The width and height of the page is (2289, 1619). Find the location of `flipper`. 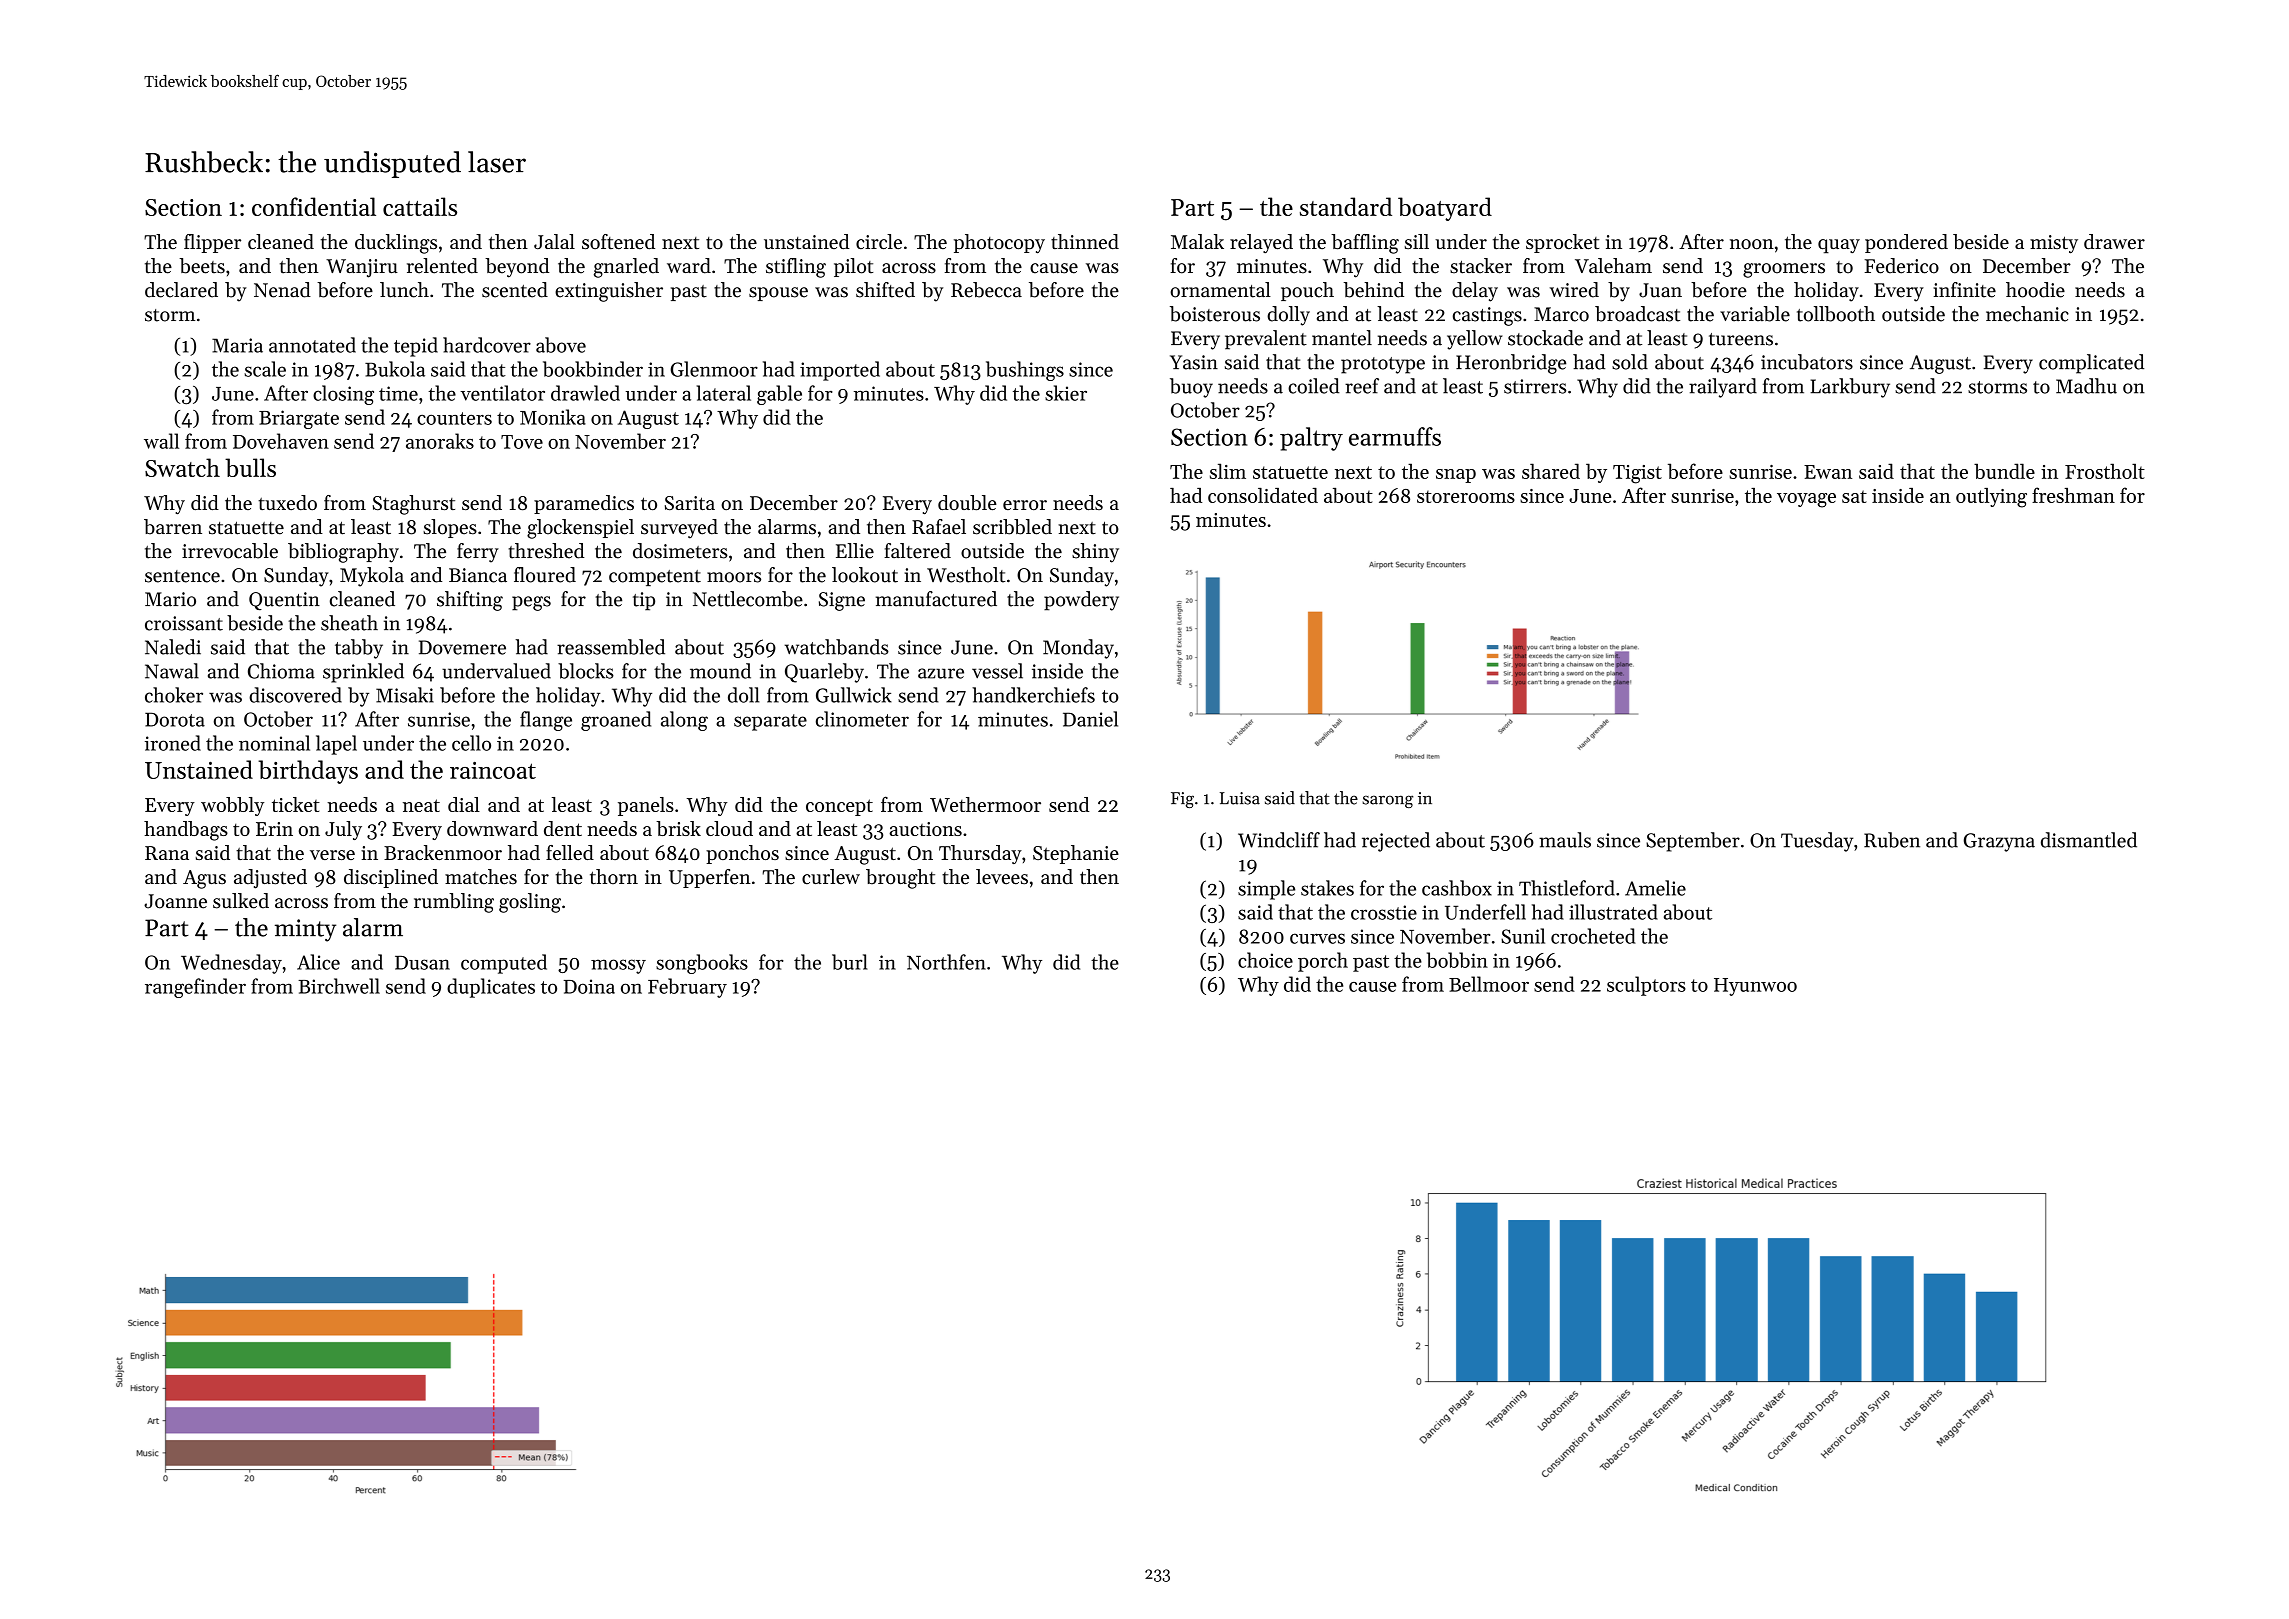

flipper is located at coordinates (212, 243).
